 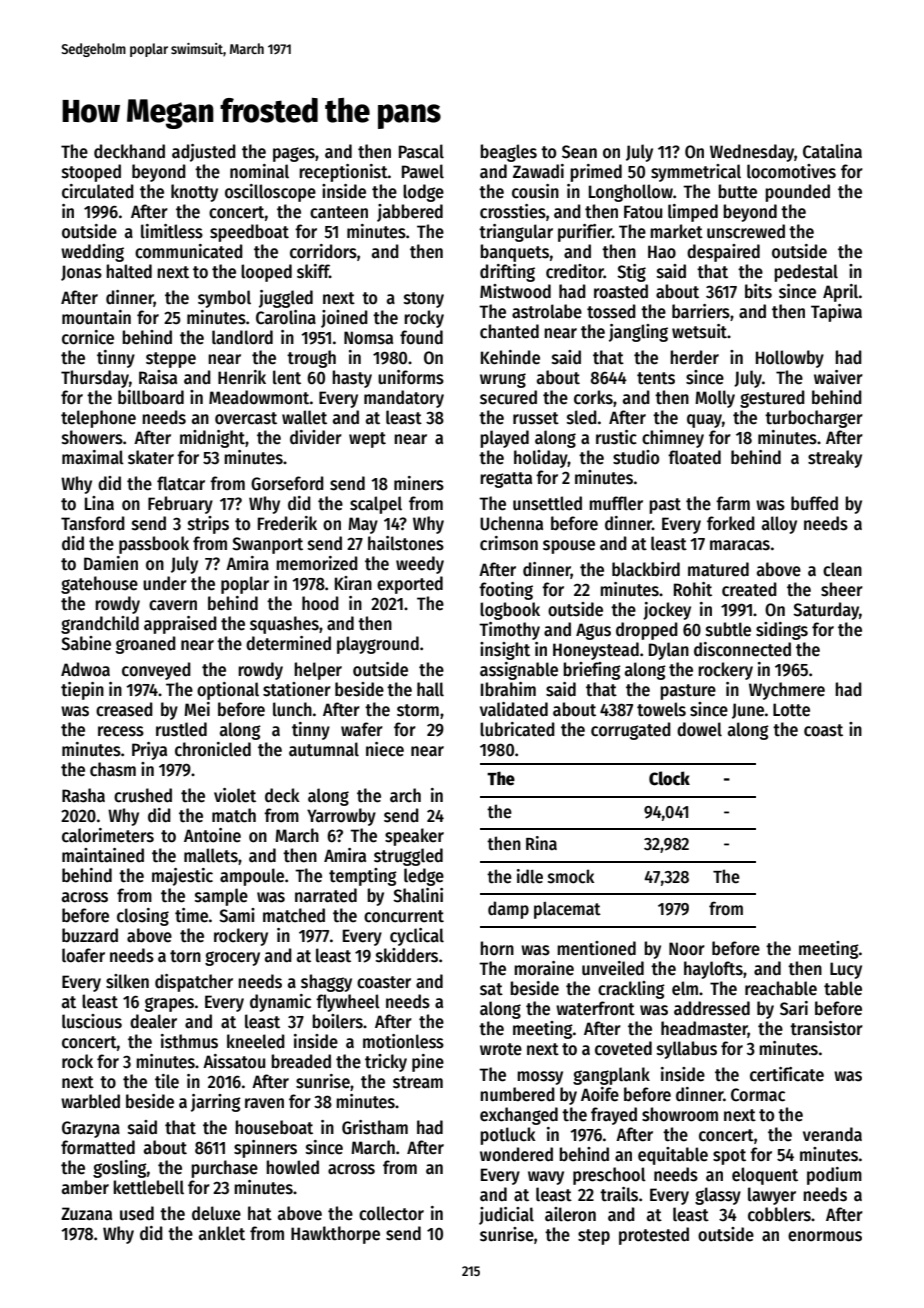 What do you see at coordinates (343, 173) in the screenshot?
I see `receptionist` at bounding box center [343, 173].
